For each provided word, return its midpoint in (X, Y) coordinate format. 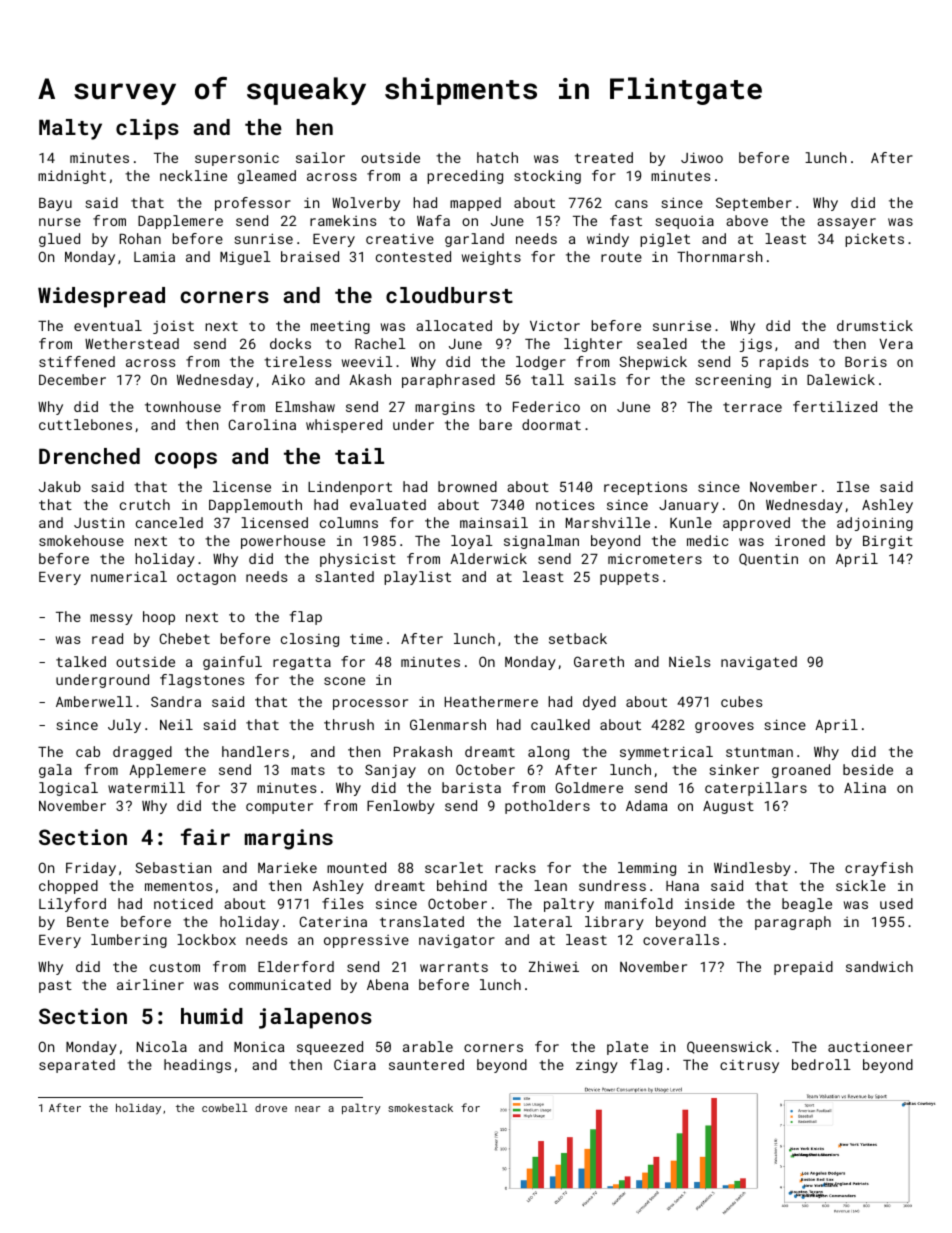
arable (428, 1046)
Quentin (768, 559)
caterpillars (756, 789)
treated (604, 157)
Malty (70, 129)
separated (77, 1066)
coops (186, 460)
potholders (547, 807)
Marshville (608, 522)
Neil (176, 724)
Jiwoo (702, 157)
